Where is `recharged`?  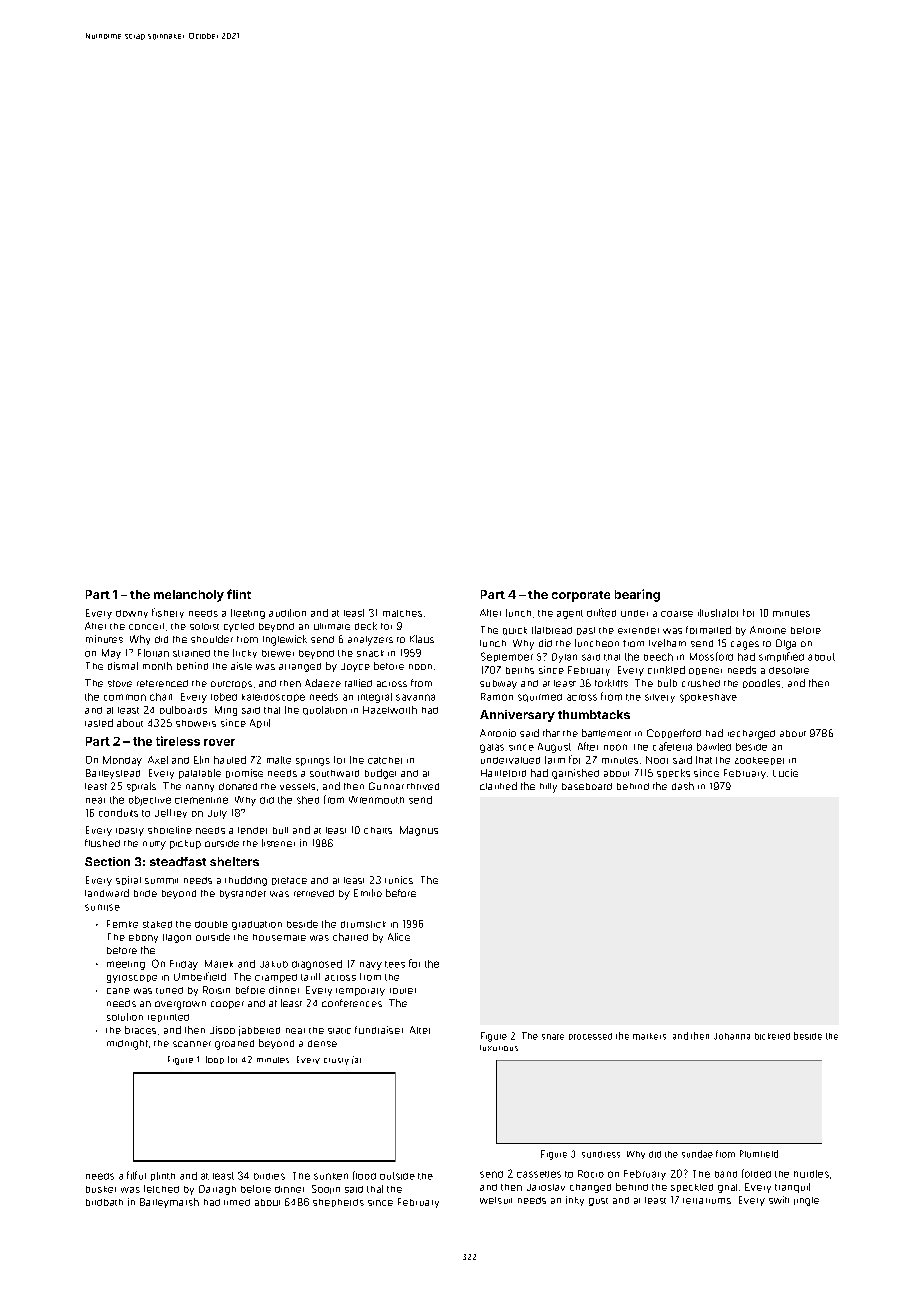
recharged is located at coordinates (751, 735).
